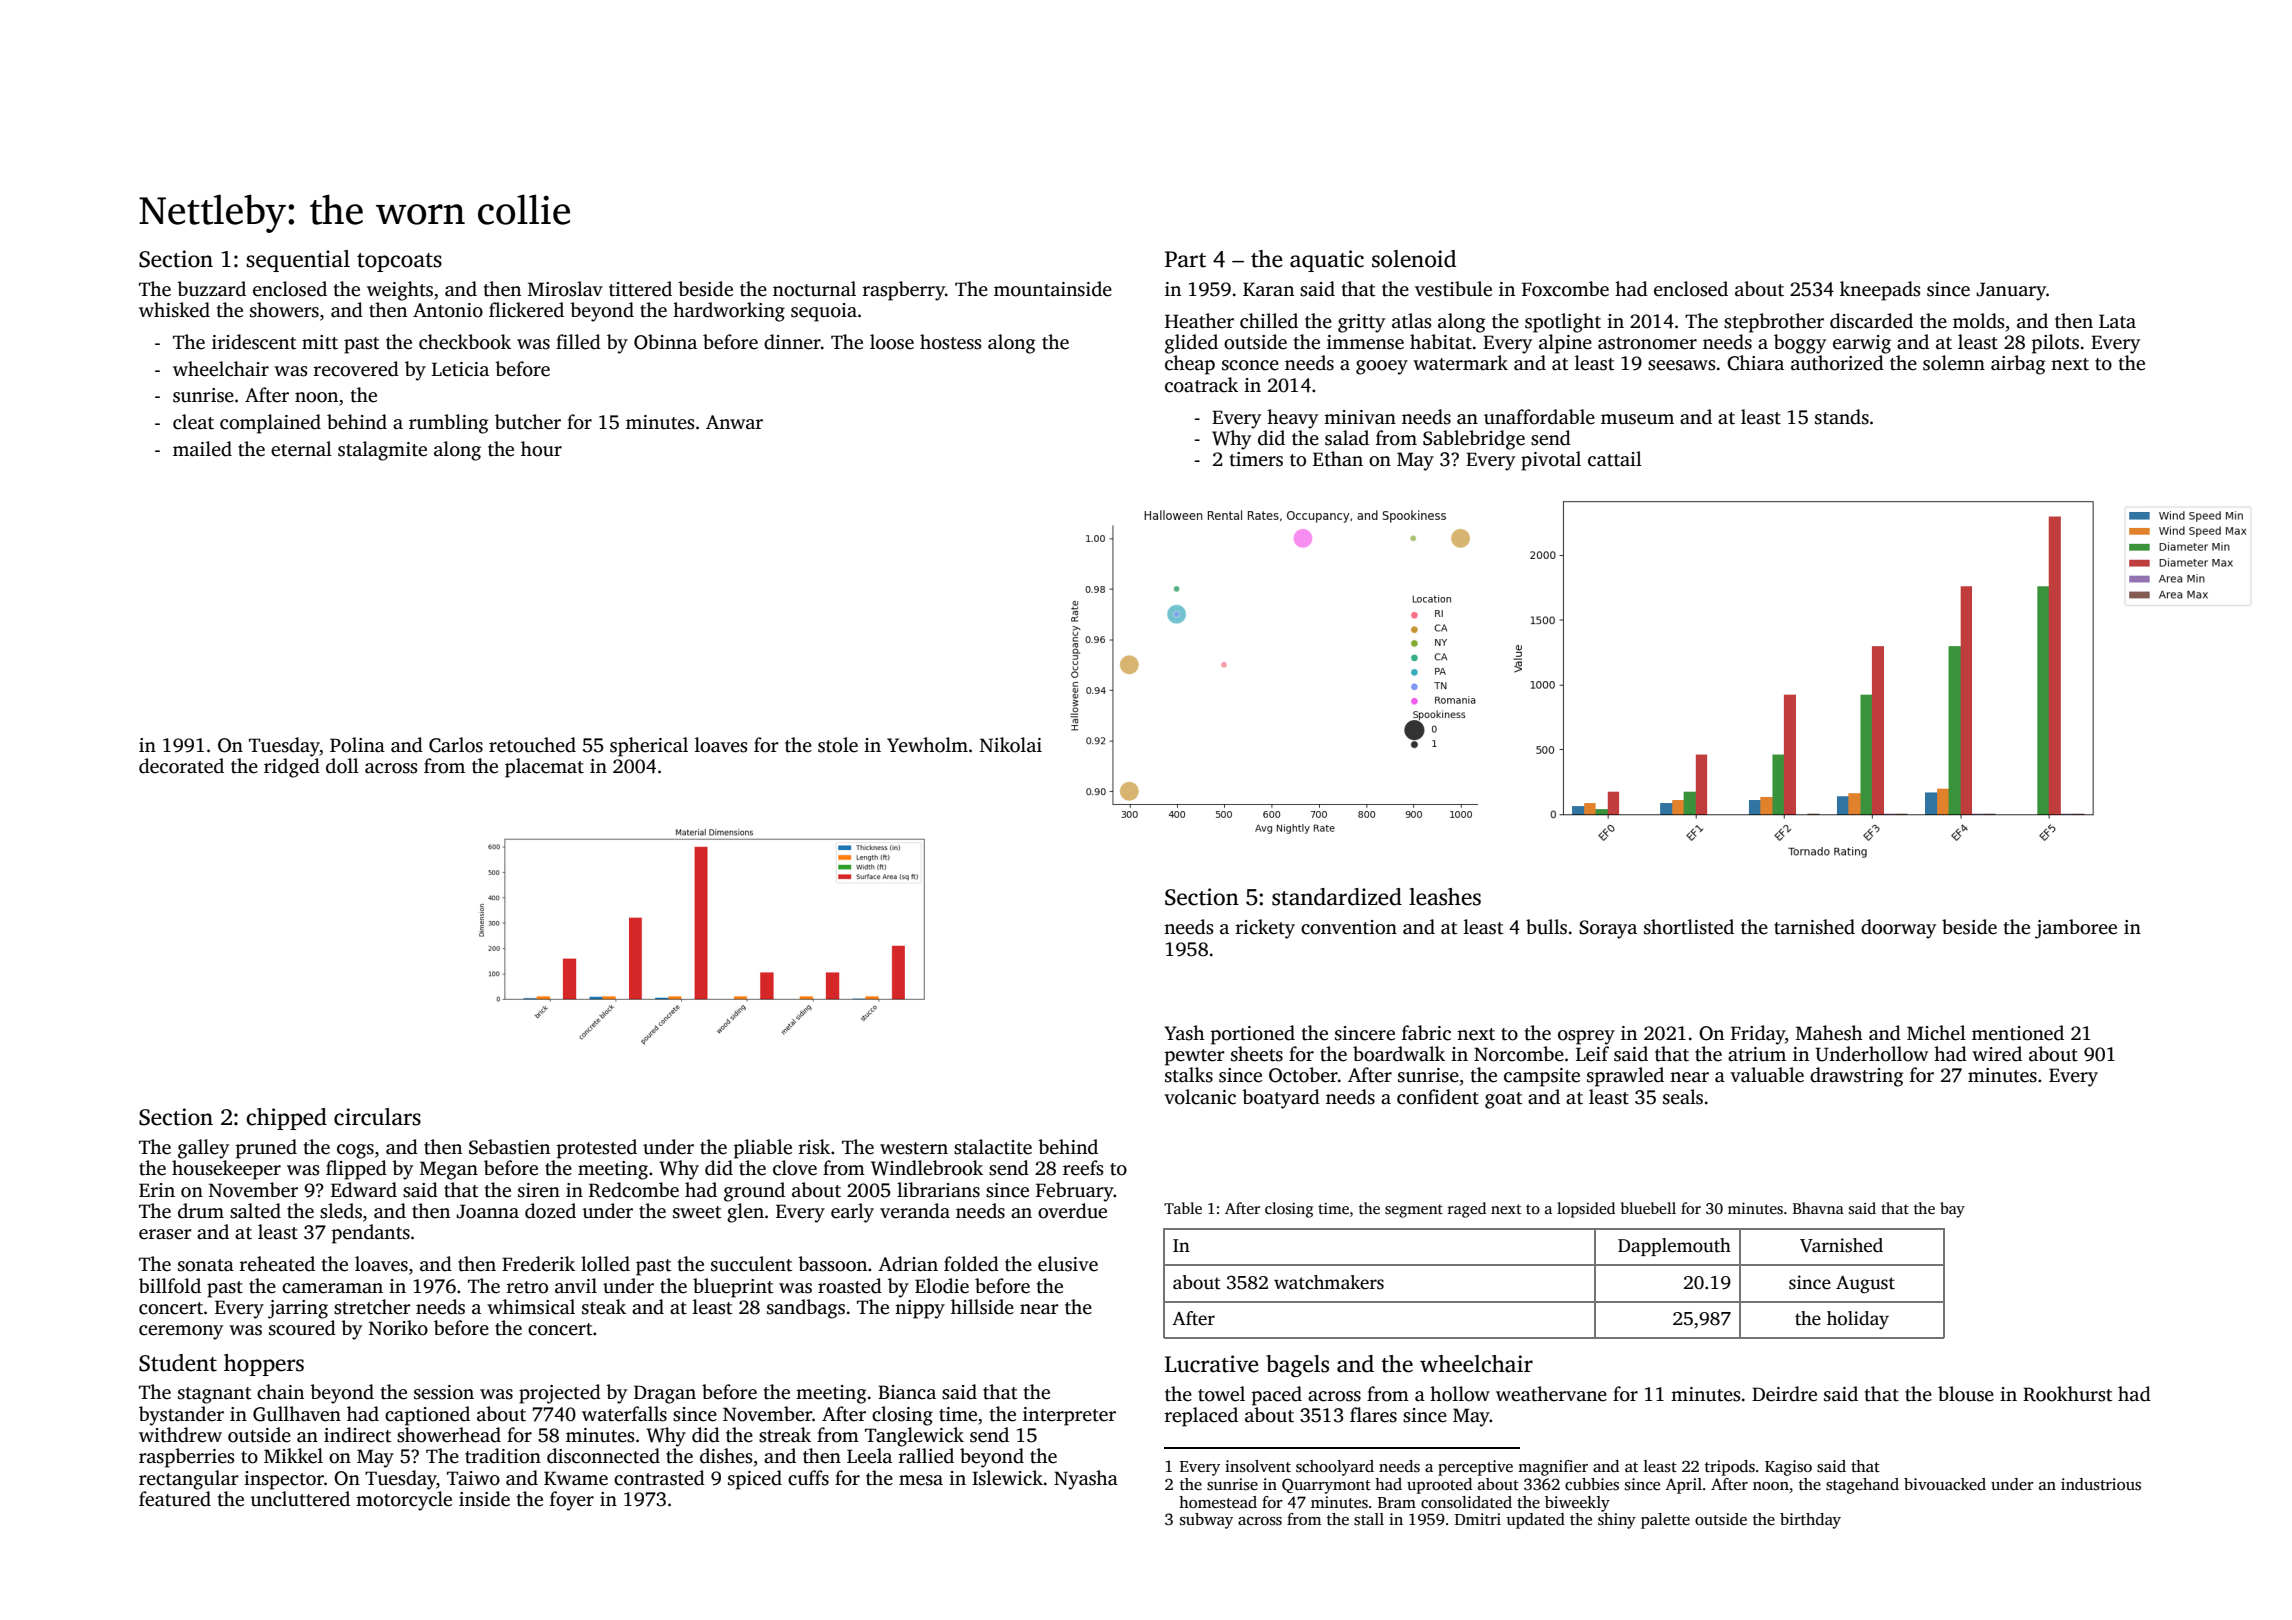 The height and width of the screenshot is (1620, 2292). I want to click on birthday, so click(1810, 1521).
